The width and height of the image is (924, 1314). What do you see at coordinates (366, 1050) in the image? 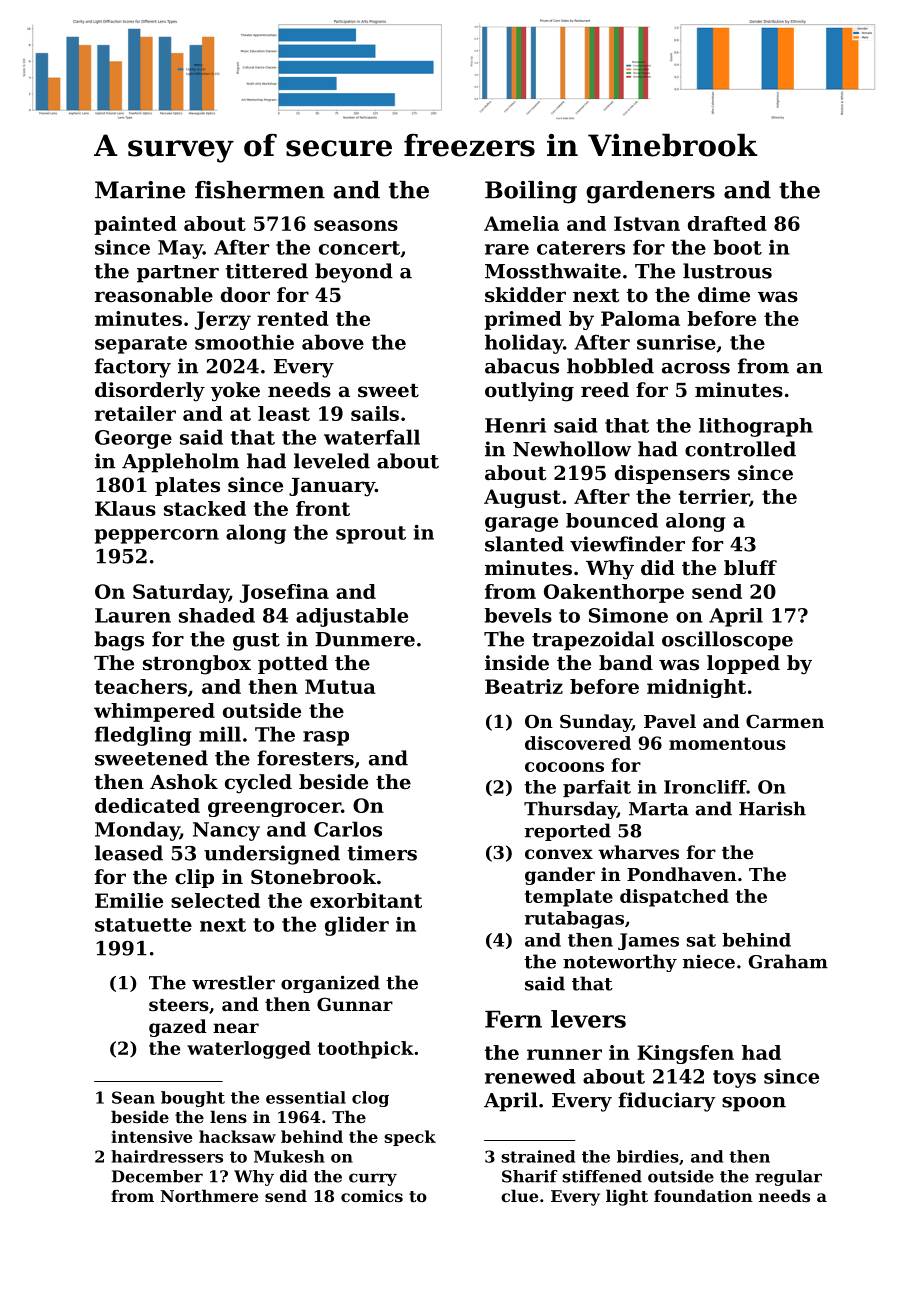
I see `toothpick` at bounding box center [366, 1050].
